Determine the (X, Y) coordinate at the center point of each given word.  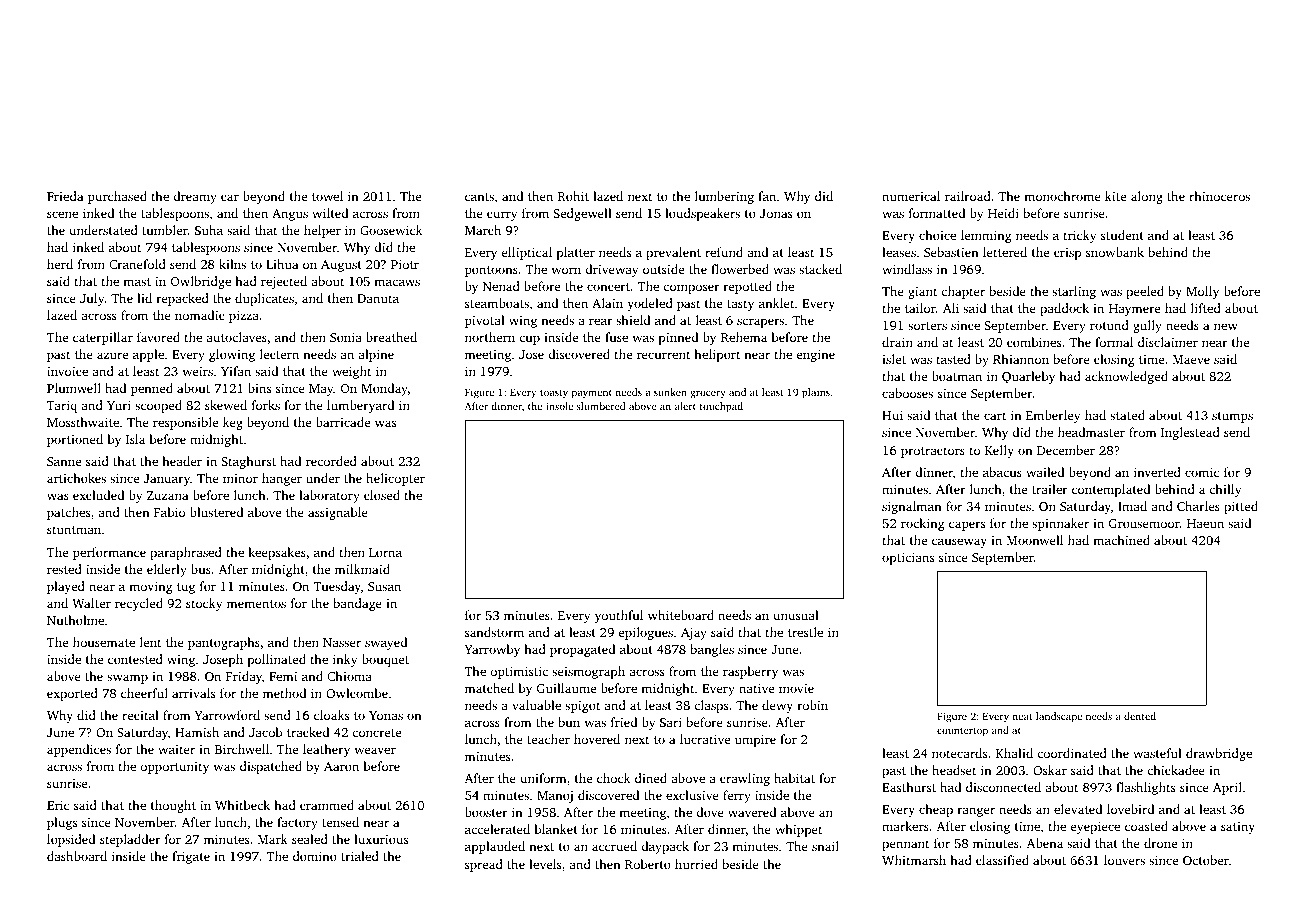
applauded (495, 847)
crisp (1067, 254)
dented (1140, 716)
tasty (740, 305)
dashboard (77, 856)
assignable (338, 513)
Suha (209, 230)
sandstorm (494, 632)
